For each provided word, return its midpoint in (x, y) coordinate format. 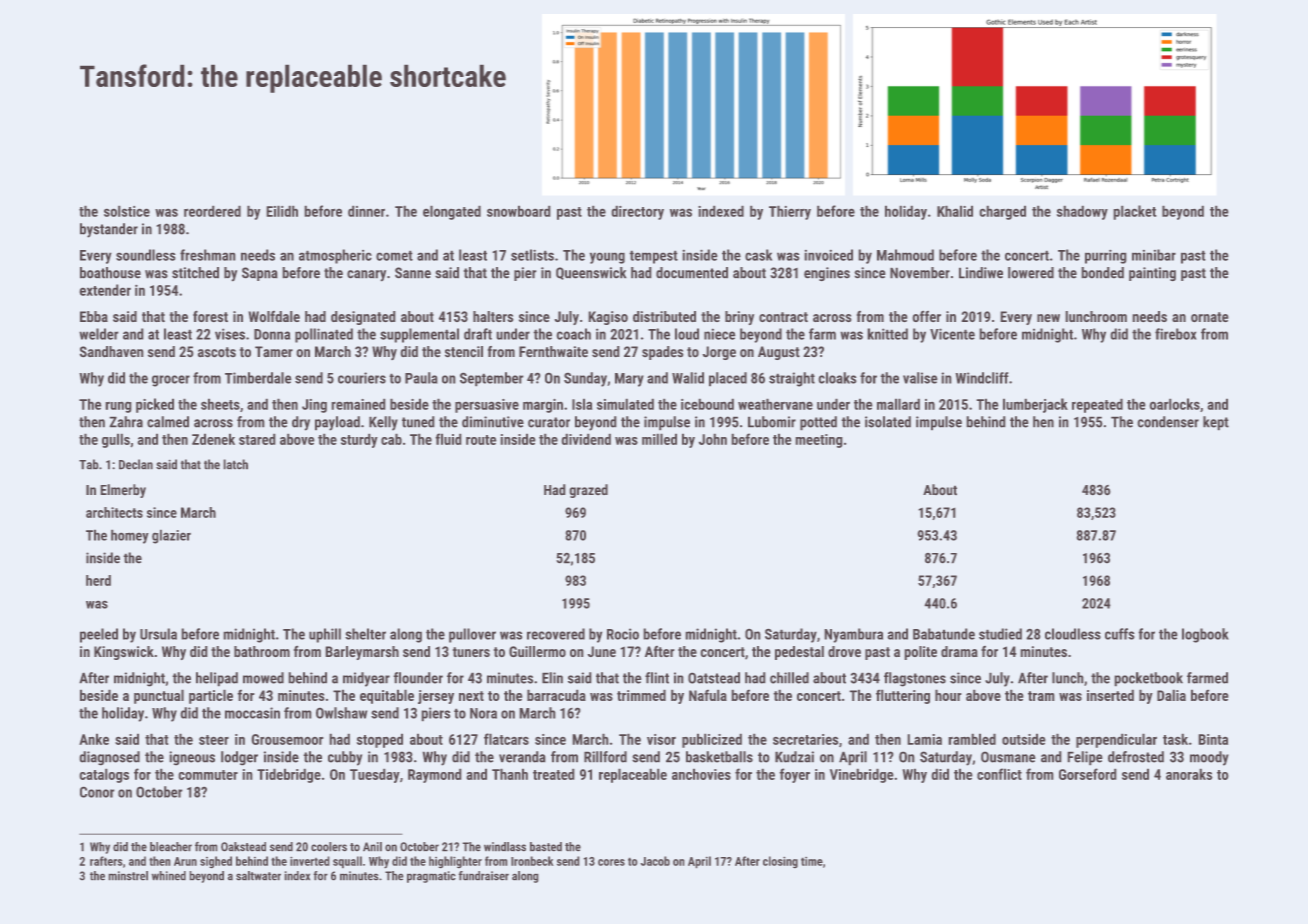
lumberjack (1035, 405)
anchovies (701, 774)
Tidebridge (289, 775)
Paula (421, 378)
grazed (588, 491)
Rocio (623, 634)
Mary (629, 380)
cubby (345, 758)
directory (637, 212)
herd (98, 580)
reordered (212, 211)
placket (1135, 212)
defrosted (1136, 757)
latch (235, 464)
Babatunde (944, 634)
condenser (1168, 422)
